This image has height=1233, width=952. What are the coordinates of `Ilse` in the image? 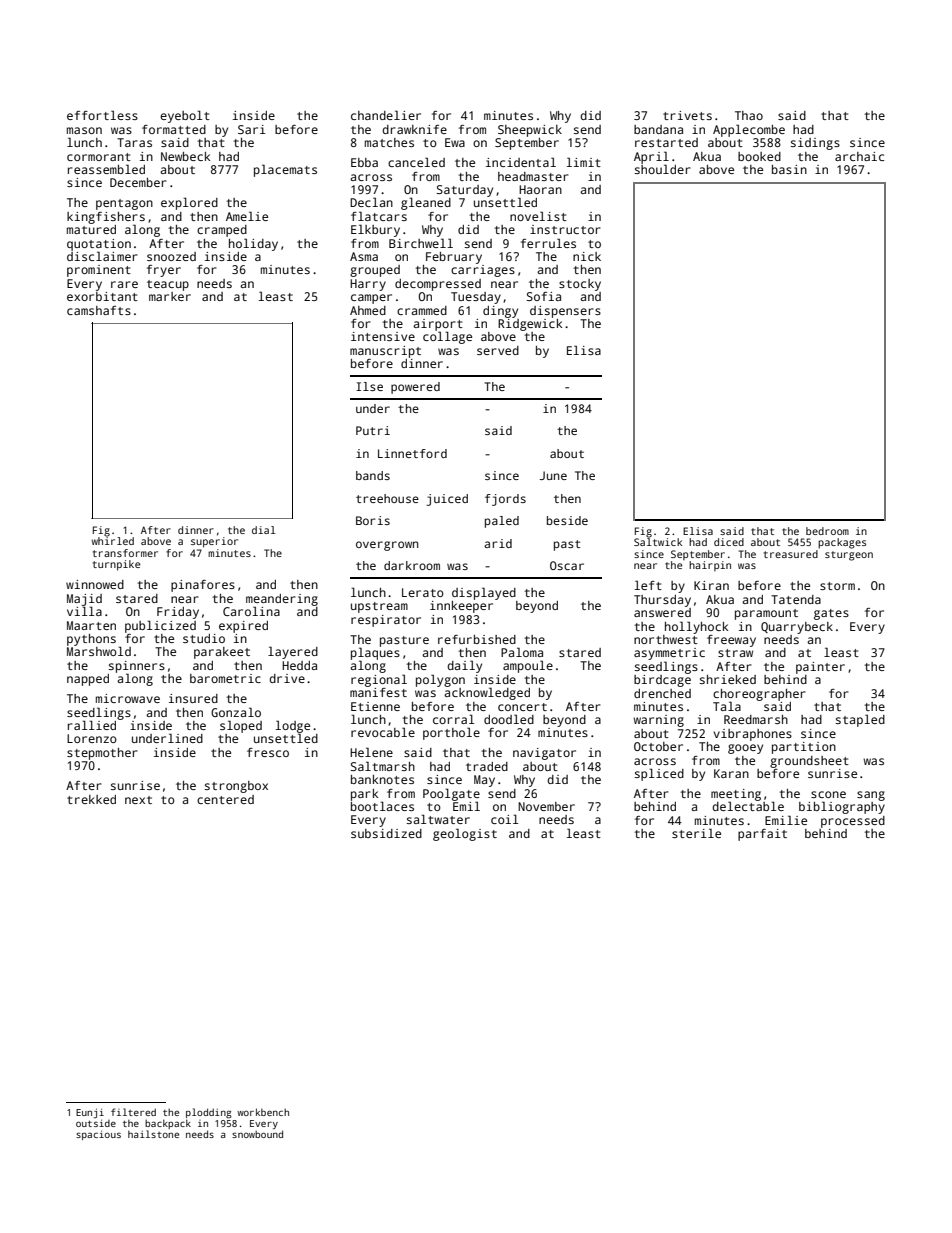 It's located at (369, 386).
